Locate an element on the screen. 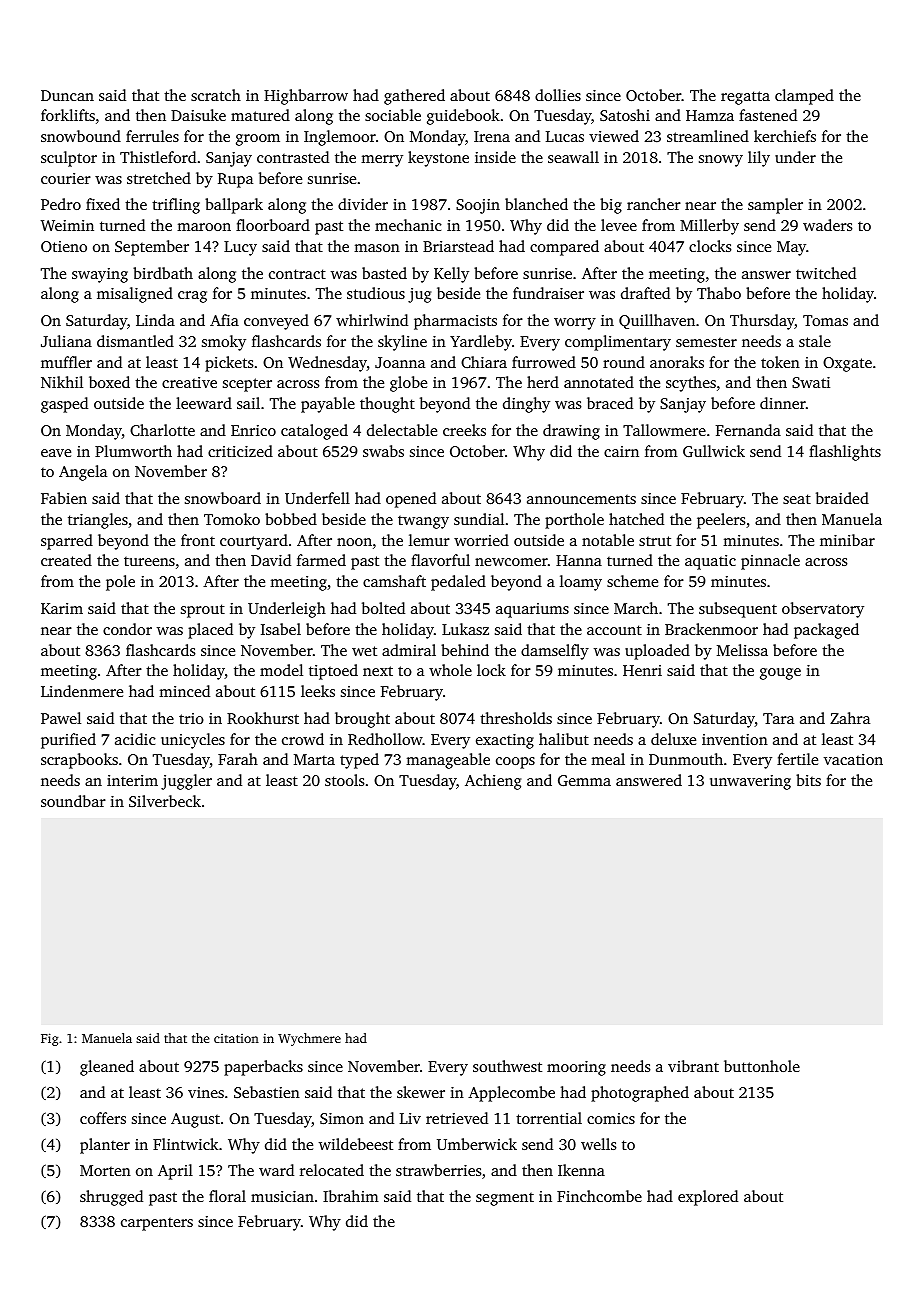 Image resolution: width=924 pixels, height=1308 pixels. scratch is located at coordinates (216, 95).
